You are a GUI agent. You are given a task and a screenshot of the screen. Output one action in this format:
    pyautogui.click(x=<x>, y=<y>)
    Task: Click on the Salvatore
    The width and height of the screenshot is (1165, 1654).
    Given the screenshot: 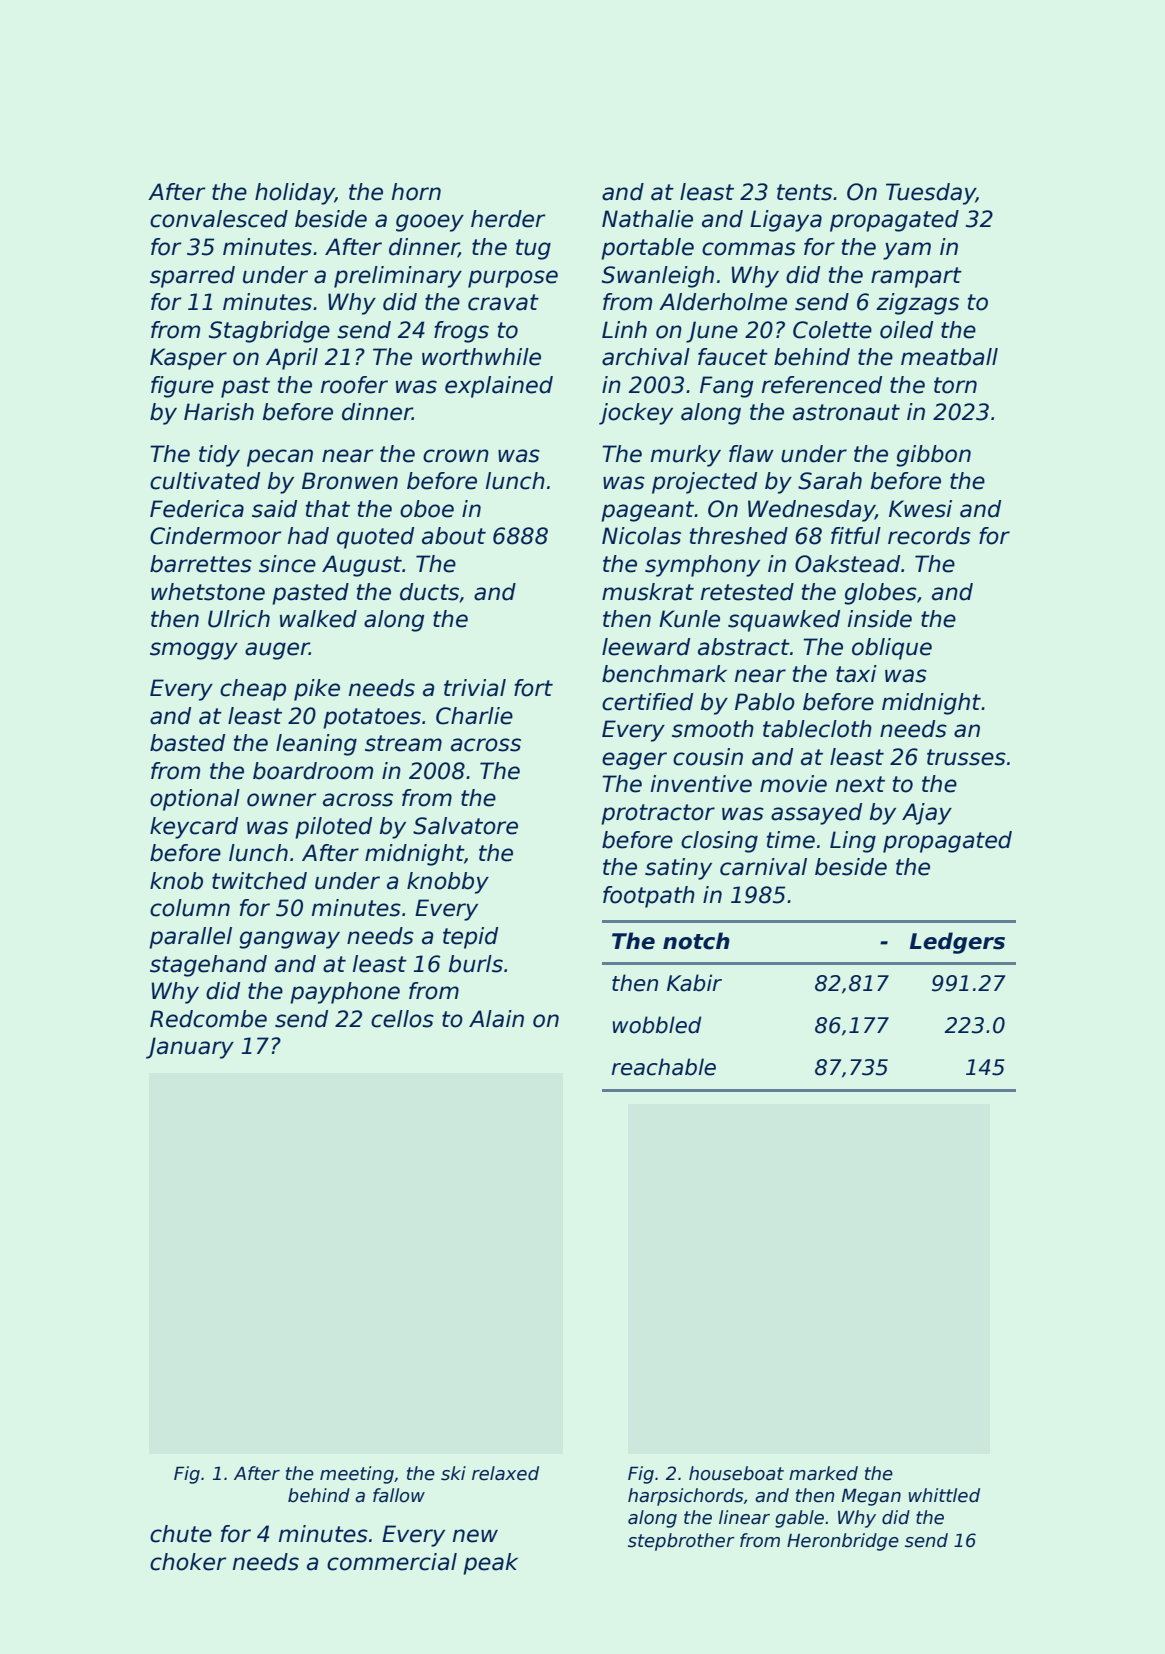 What is the action you would take?
    pyautogui.click(x=465, y=826)
